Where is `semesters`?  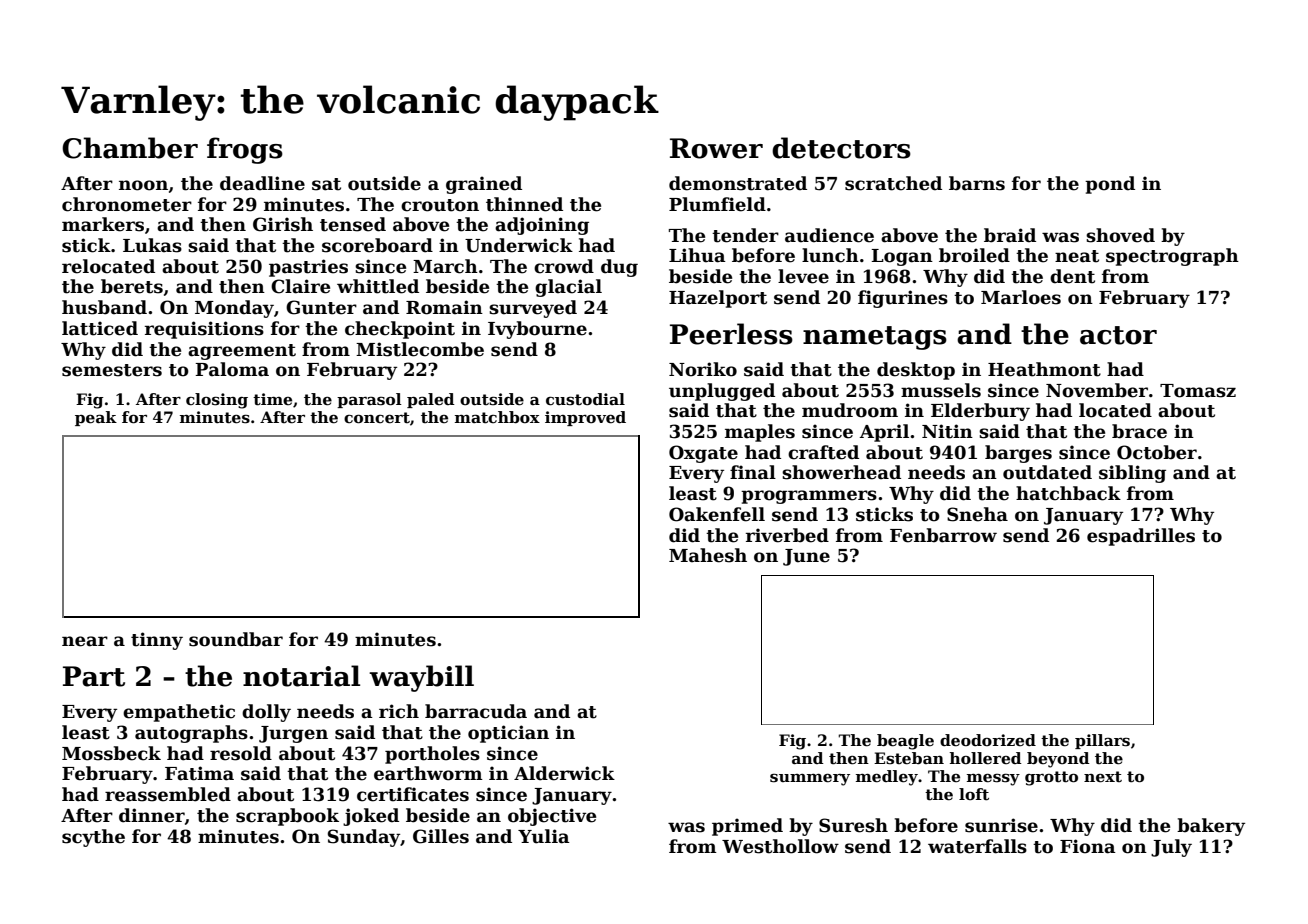 semesters is located at coordinates (112, 370).
